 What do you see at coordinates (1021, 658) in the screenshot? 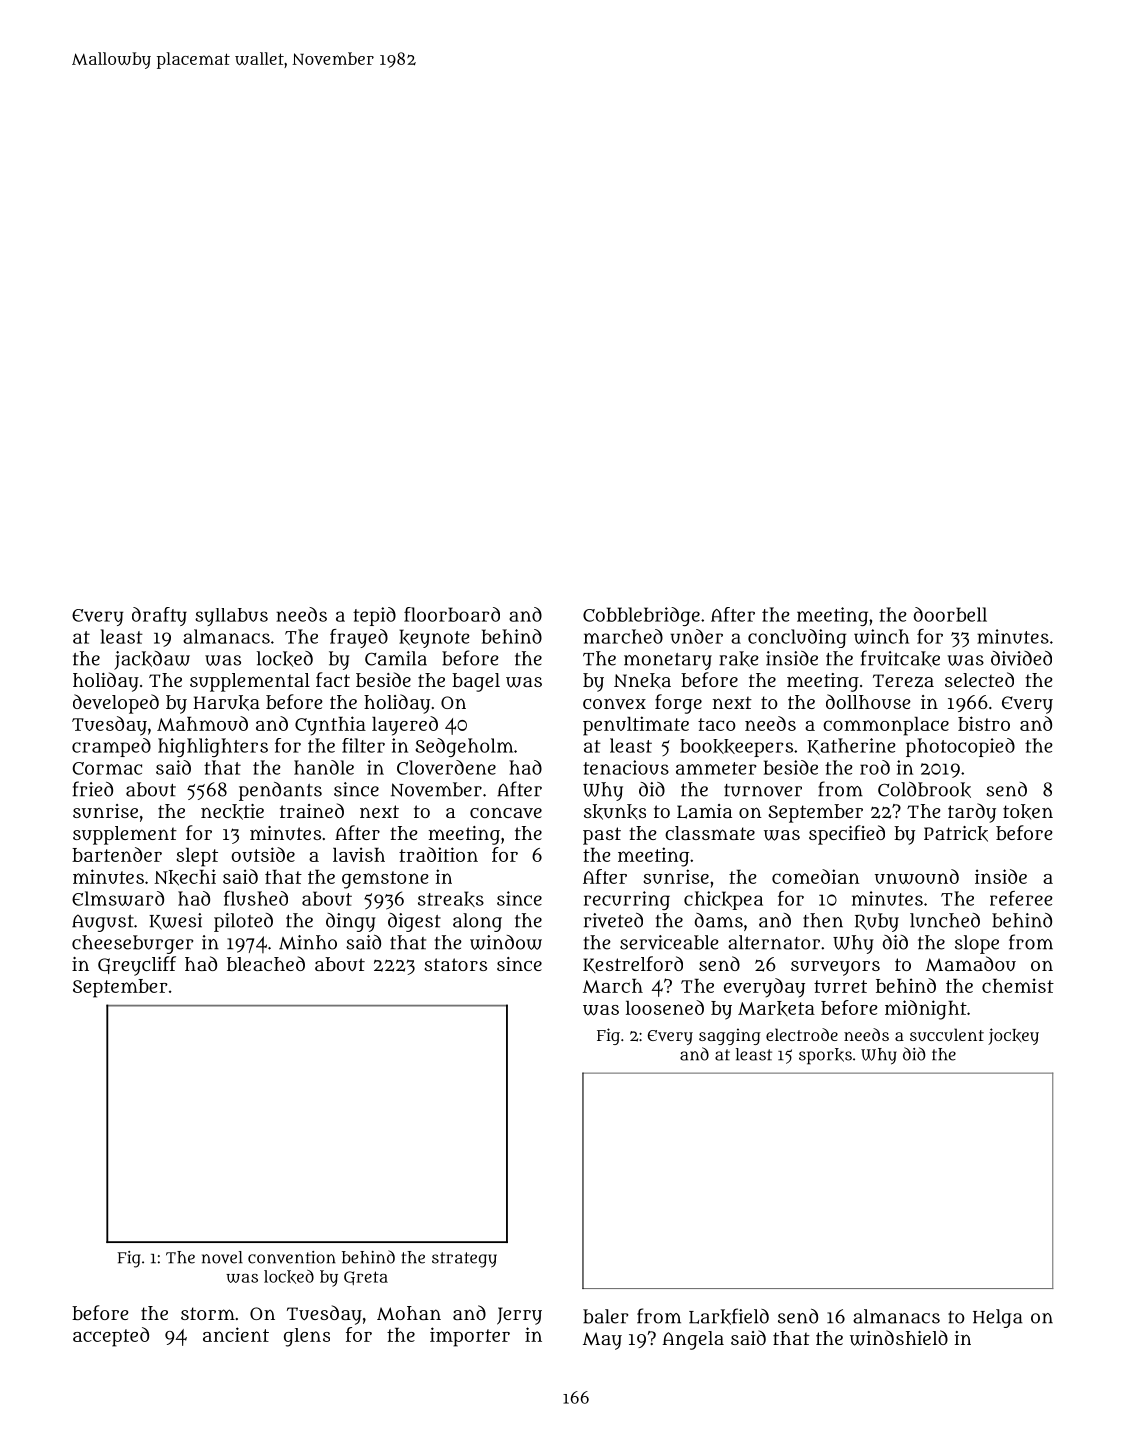
I see `divided` at bounding box center [1021, 658].
